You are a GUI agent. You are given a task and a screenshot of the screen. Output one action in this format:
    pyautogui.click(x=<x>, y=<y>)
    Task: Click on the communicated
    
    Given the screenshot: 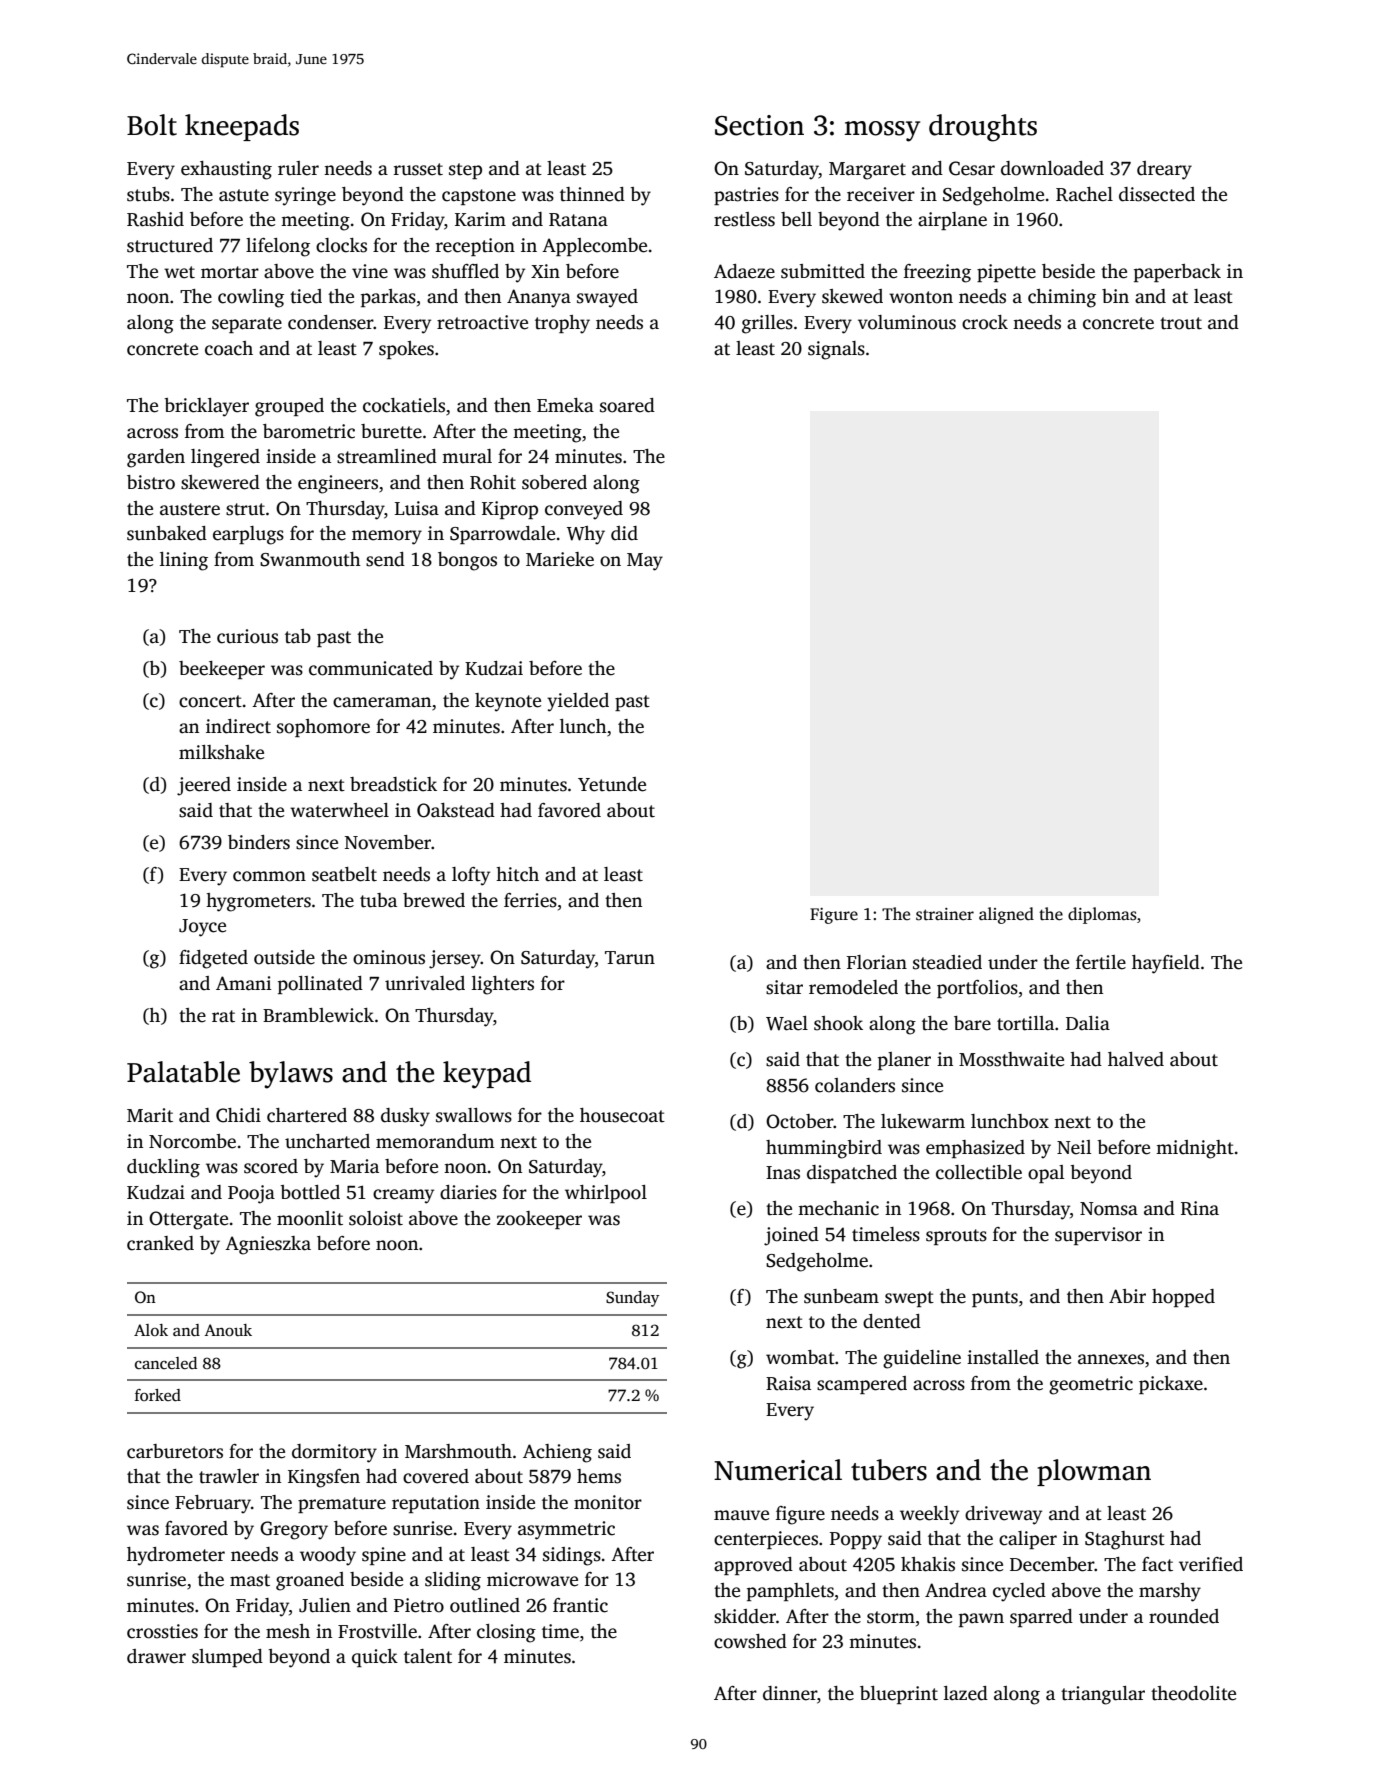 What is the action you would take?
    pyautogui.click(x=371, y=668)
